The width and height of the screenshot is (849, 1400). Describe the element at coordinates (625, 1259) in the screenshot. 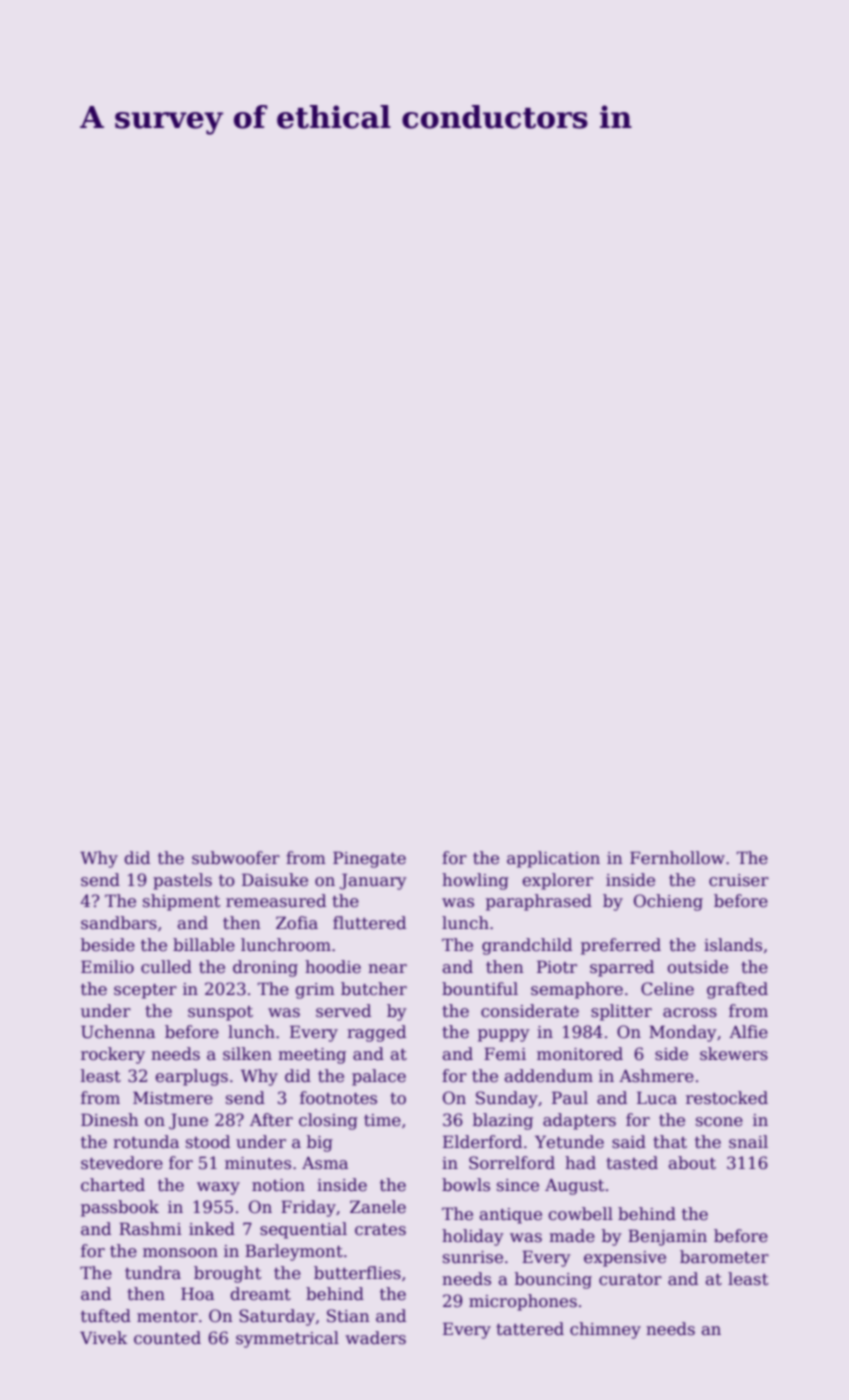

I see `expensive` at that location.
